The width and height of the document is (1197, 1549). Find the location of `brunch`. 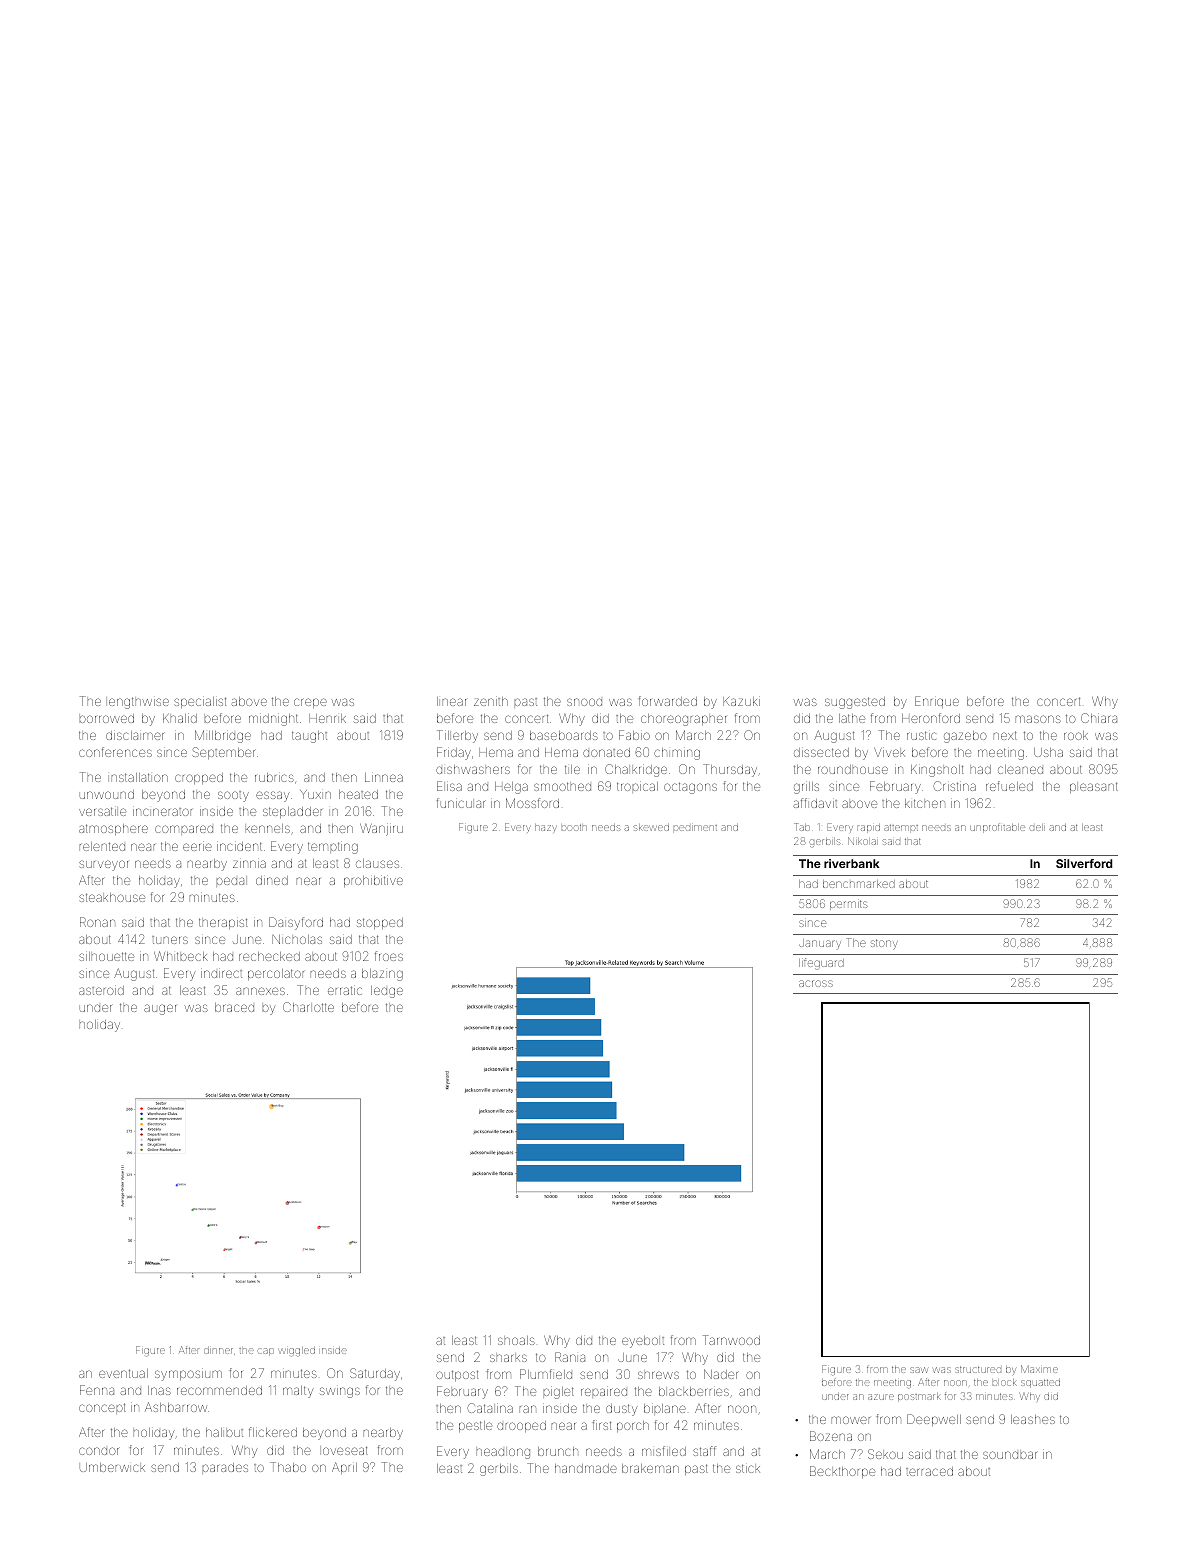

brunch is located at coordinates (558, 1451).
